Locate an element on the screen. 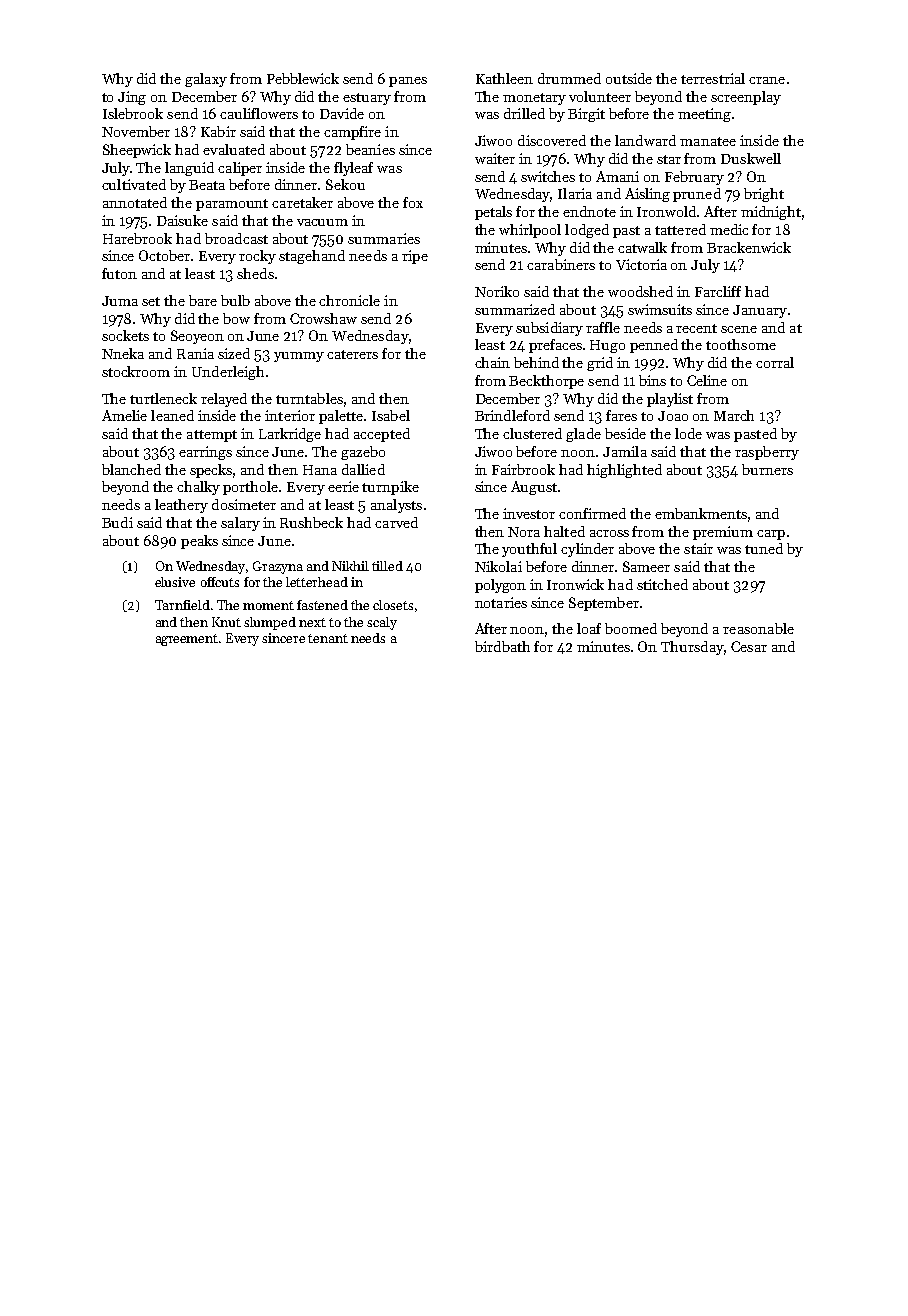  summarized is located at coordinates (515, 309).
